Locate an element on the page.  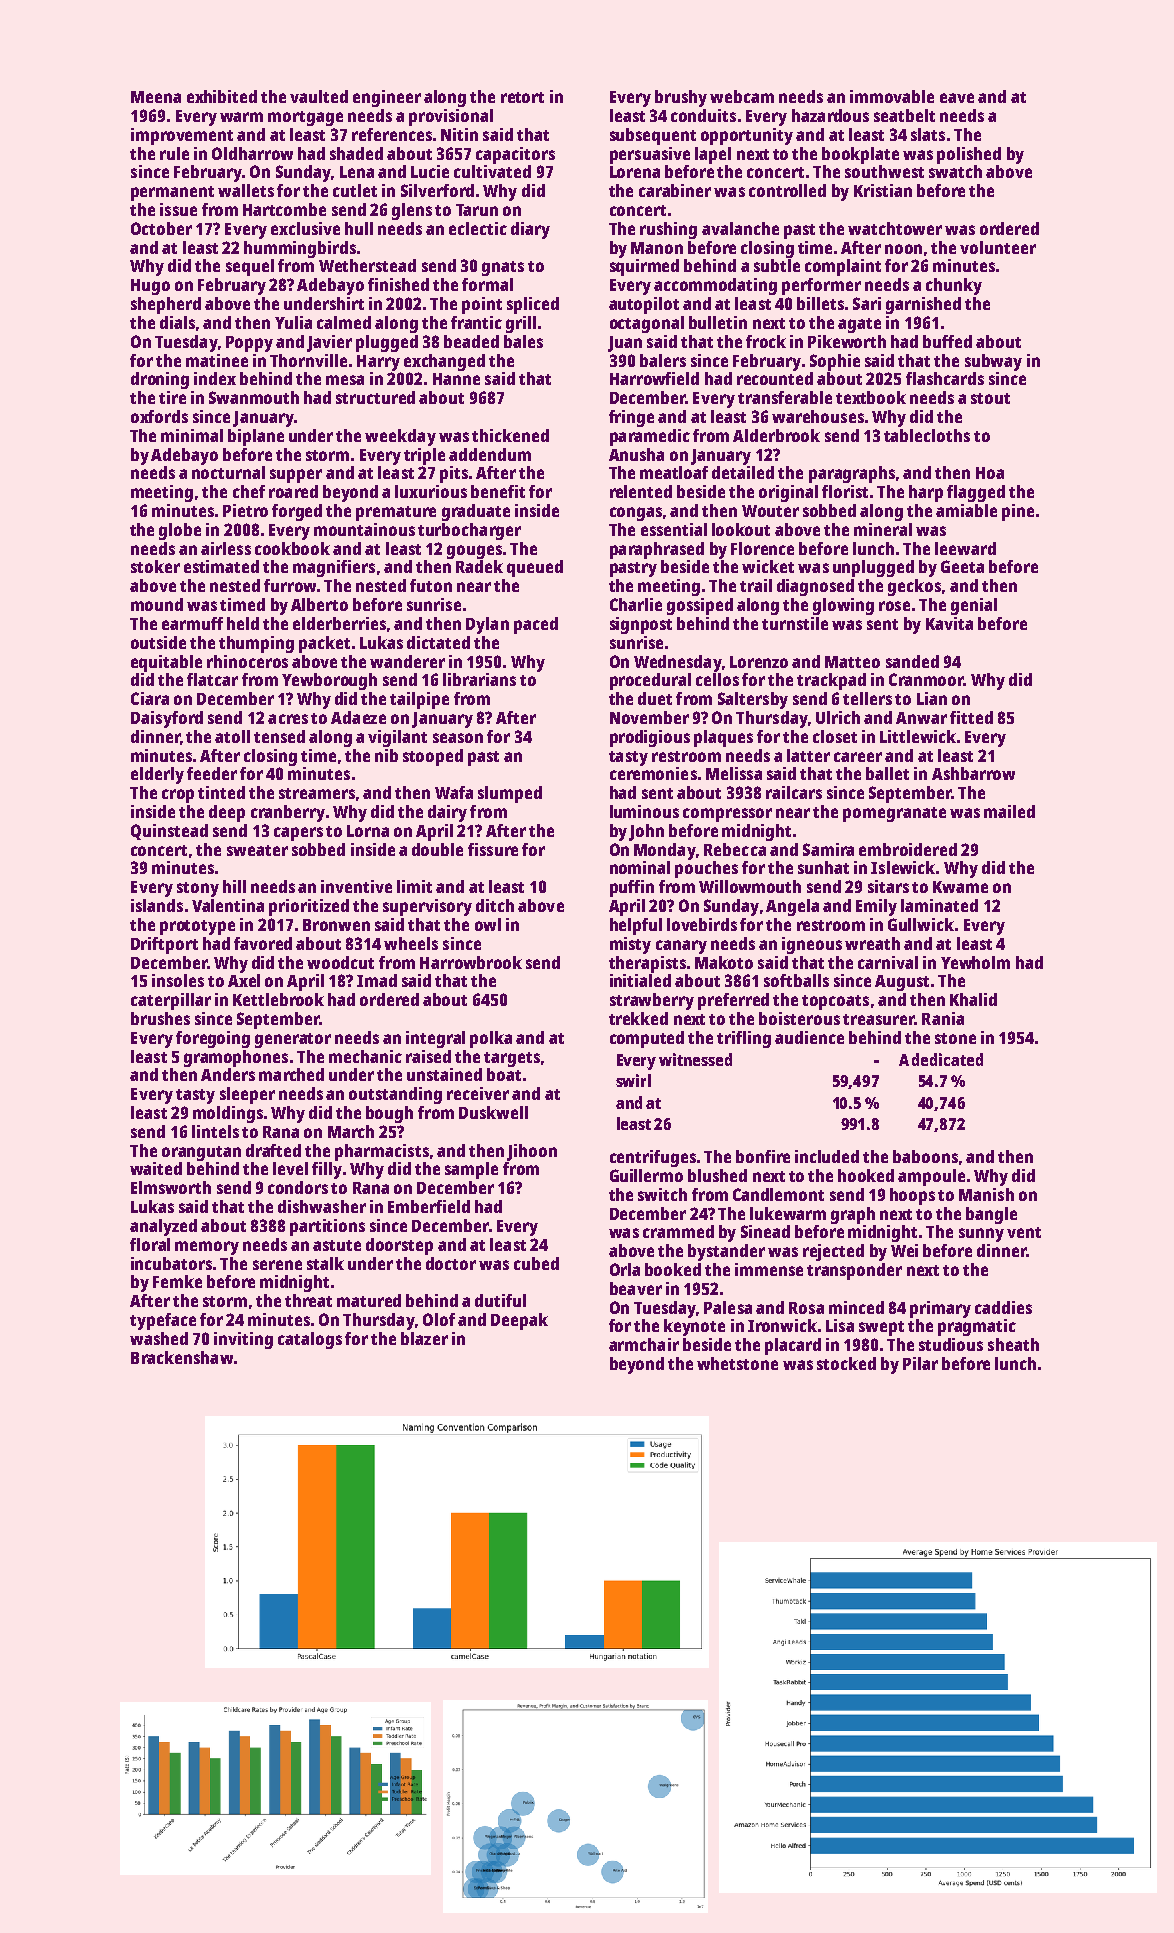
stout is located at coordinates (990, 398).
